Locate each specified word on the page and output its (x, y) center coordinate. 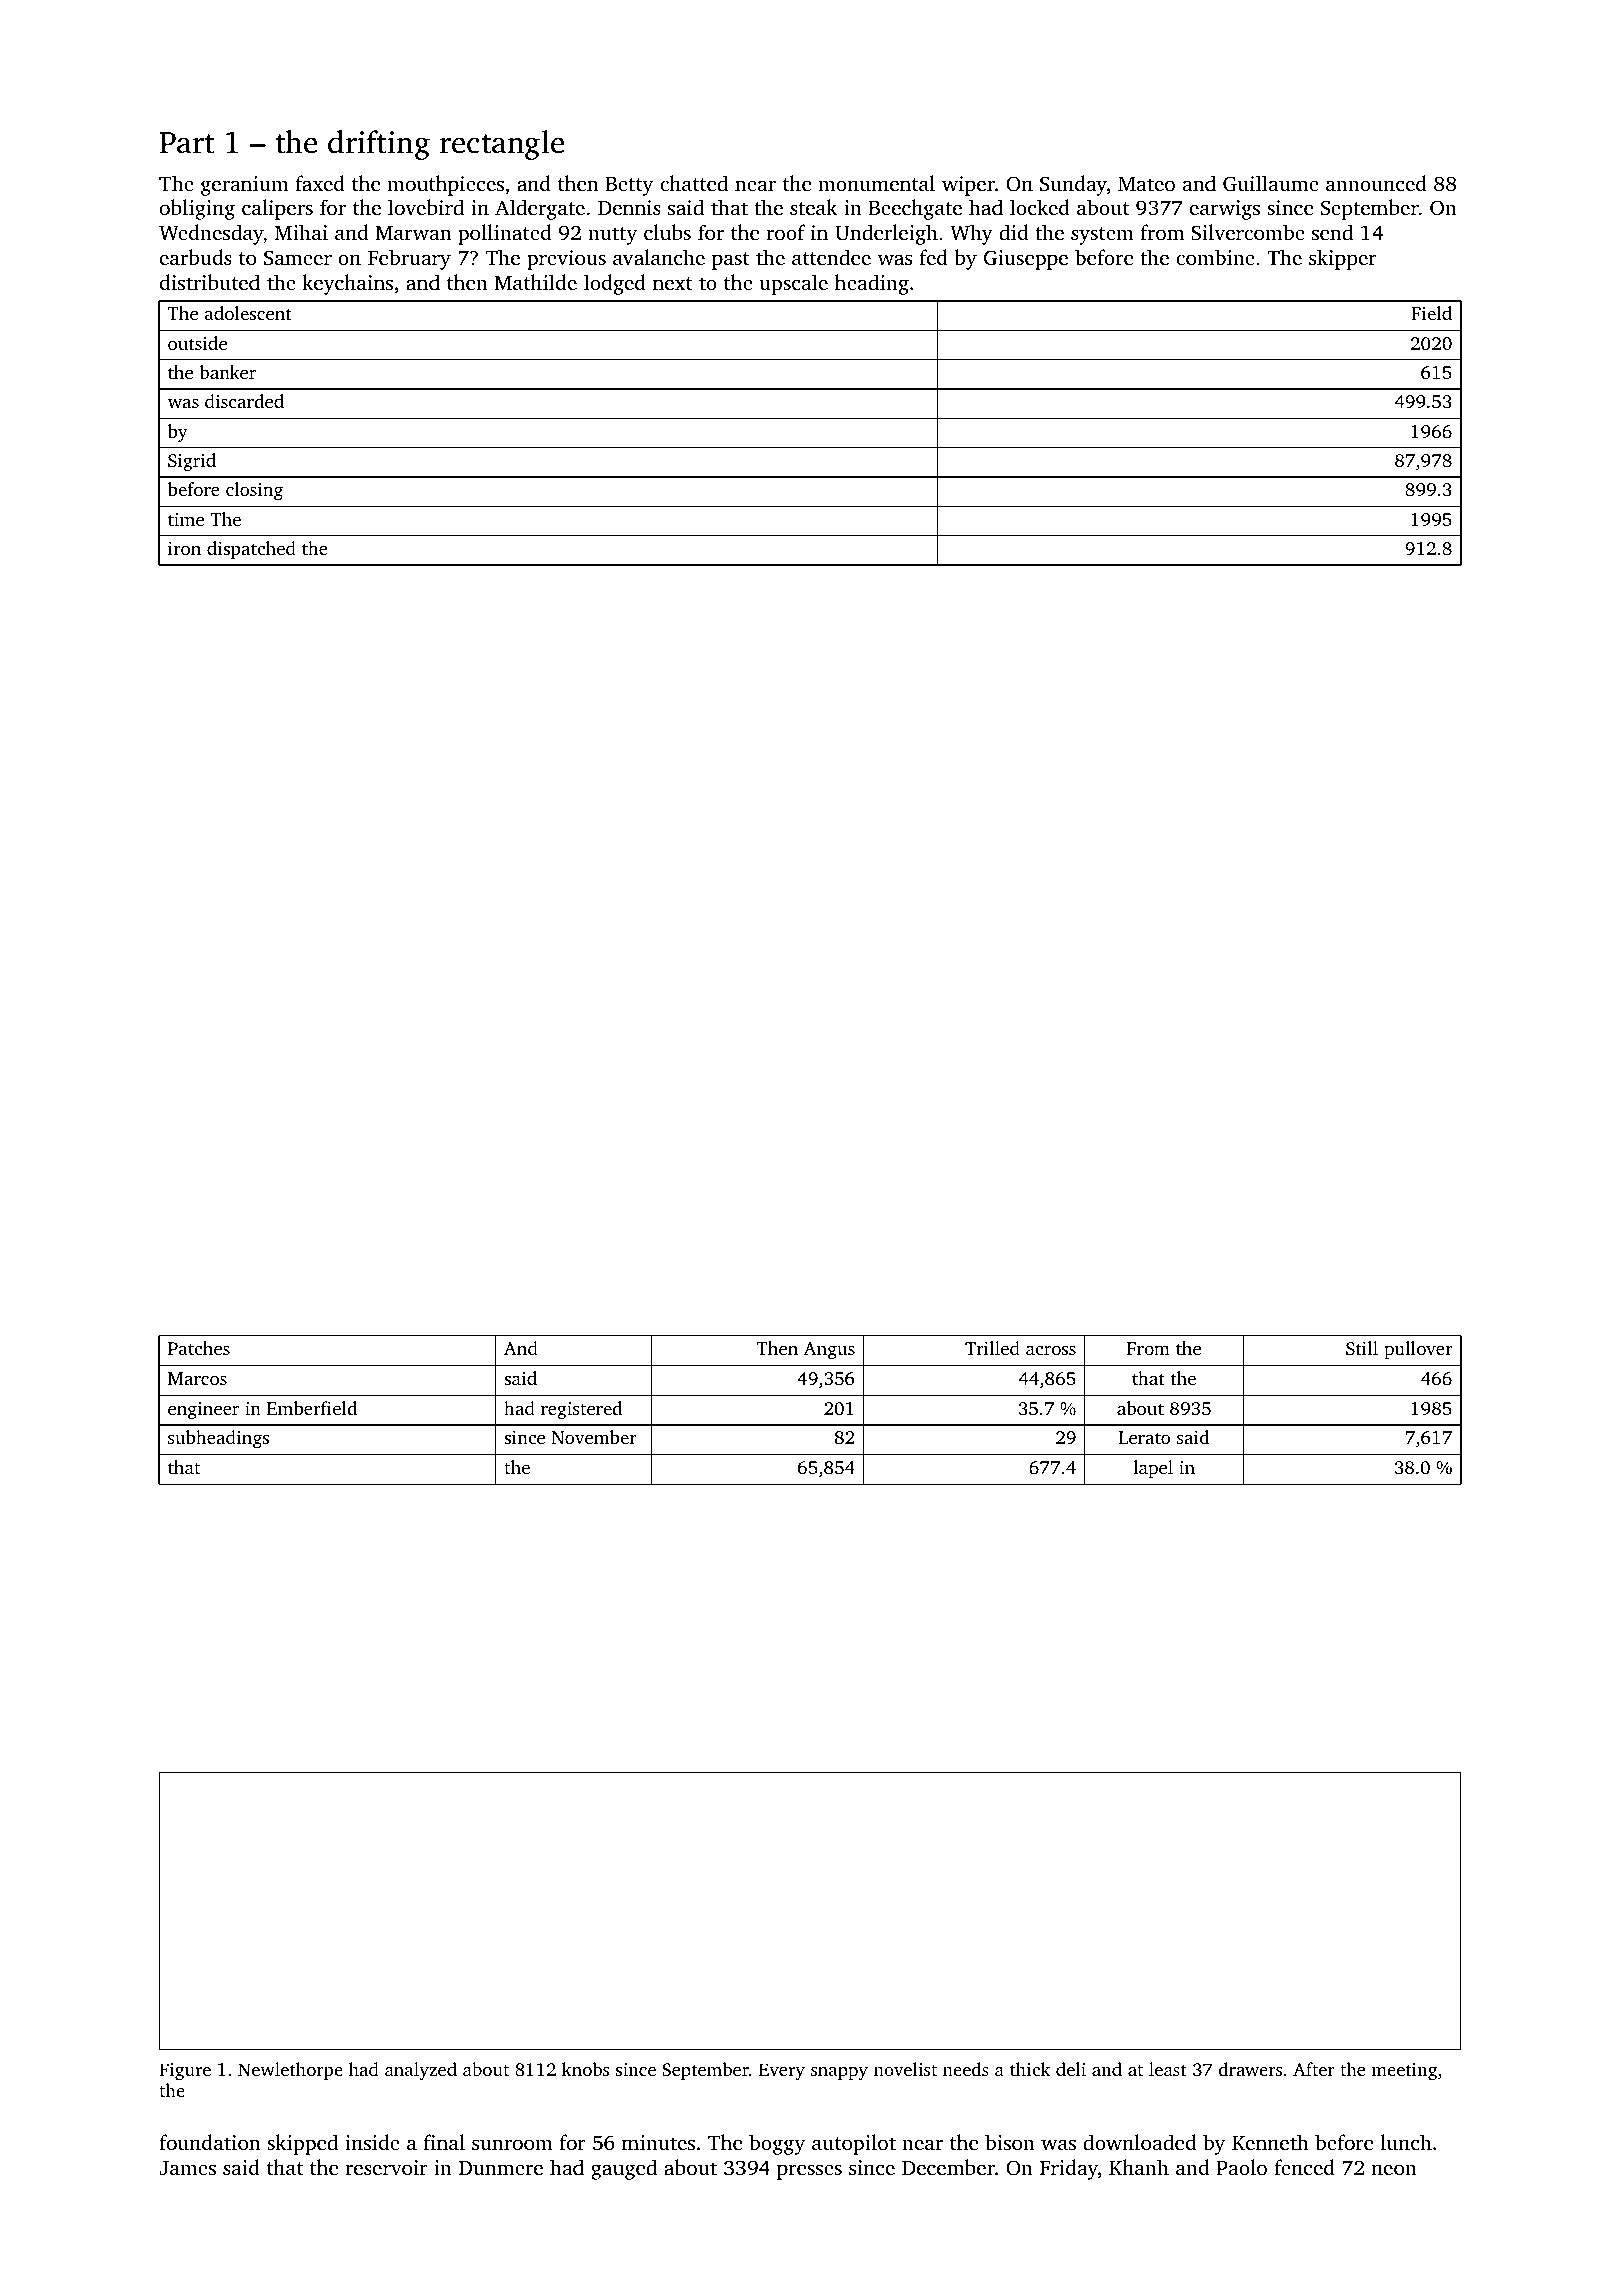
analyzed (421, 2071)
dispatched (251, 550)
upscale (793, 284)
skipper (1343, 259)
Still (1362, 1348)
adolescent (248, 313)
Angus (829, 1351)
